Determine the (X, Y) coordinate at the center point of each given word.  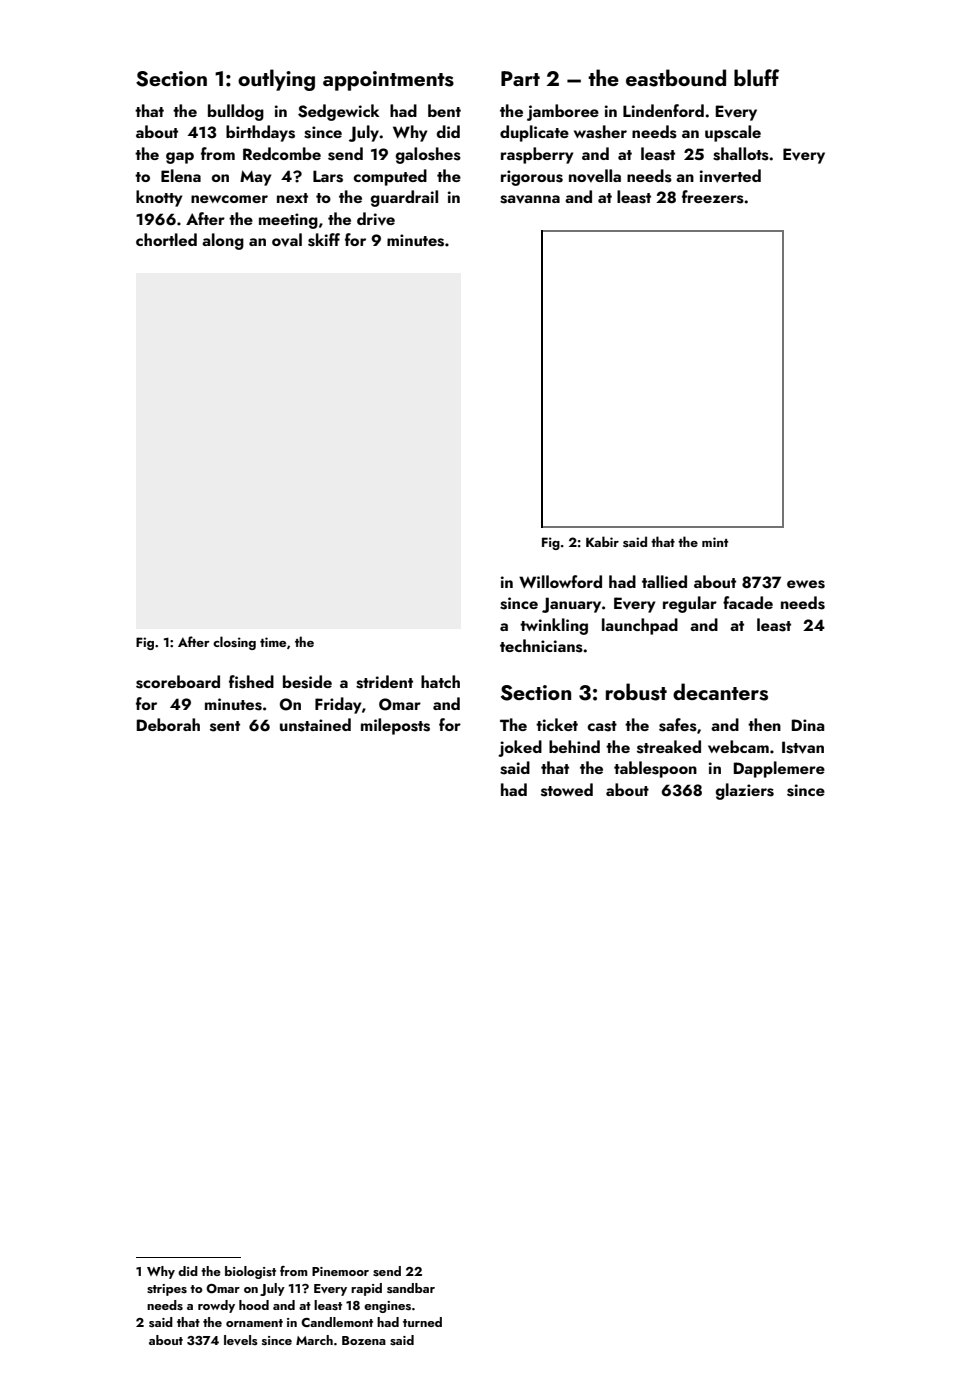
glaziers (745, 791)
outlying (276, 80)
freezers (713, 197)
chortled (166, 239)
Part (520, 78)
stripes (167, 1290)
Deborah (168, 724)
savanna (530, 199)
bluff (756, 77)
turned (422, 1322)
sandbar (411, 1288)
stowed (567, 790)
